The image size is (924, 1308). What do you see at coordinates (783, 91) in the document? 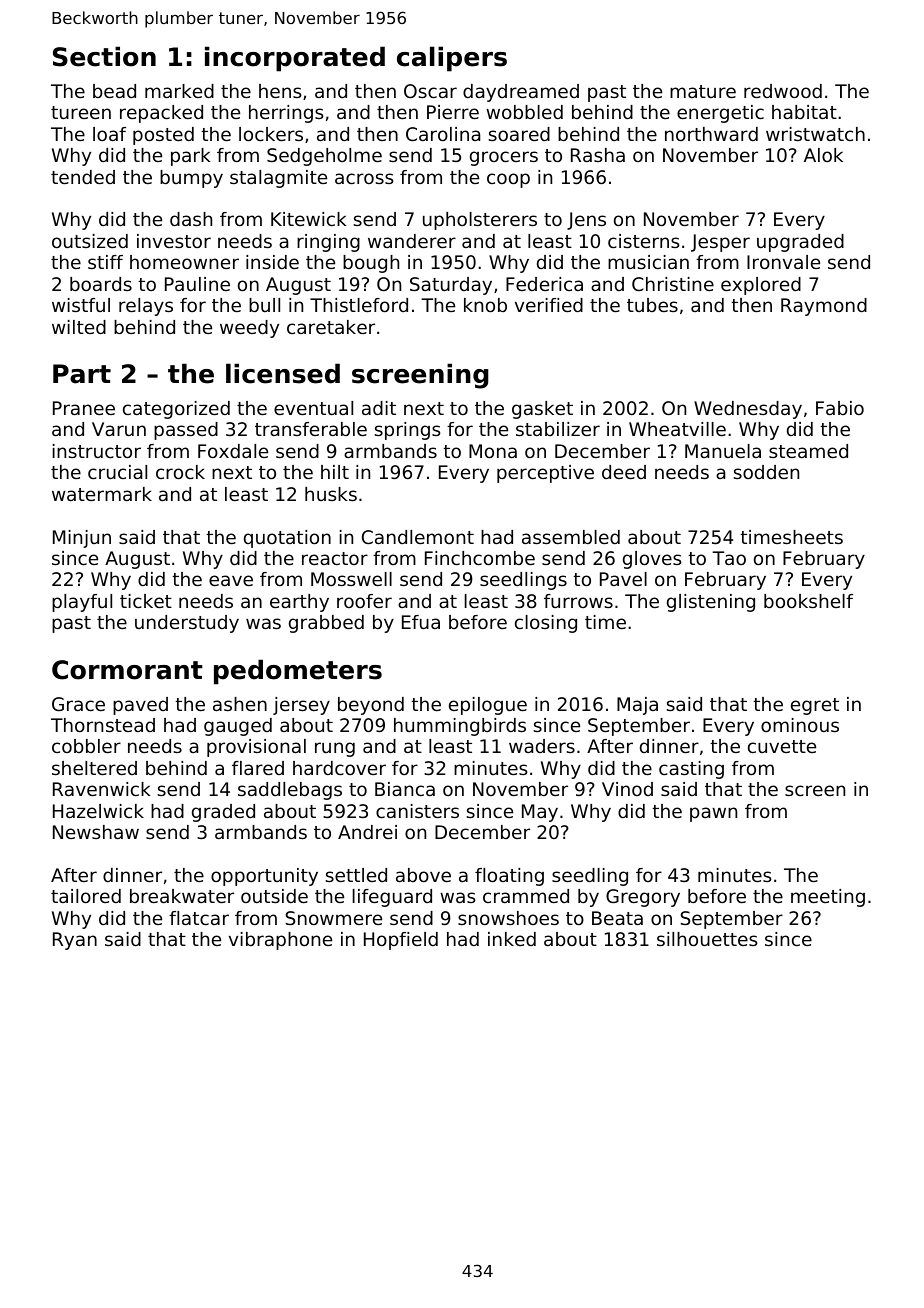
I see `redwood` at bounding box center [783, 91].
